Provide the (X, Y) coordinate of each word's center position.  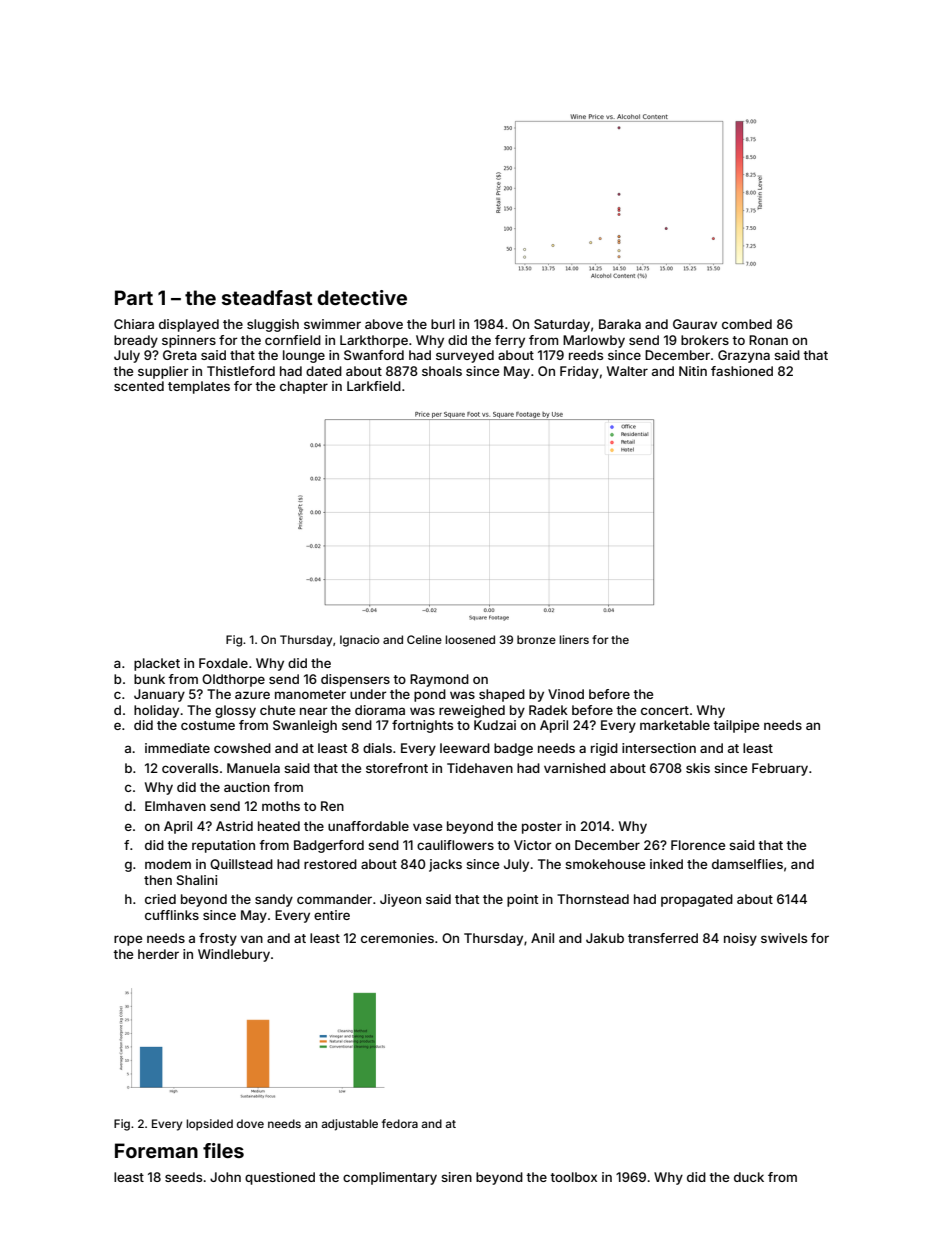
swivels (784, 938)
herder (158, 954)
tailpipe (736, 726)
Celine (424, 639)
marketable (675, 725)
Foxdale (223, 663)
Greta (180, 355)
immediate (177, 748)
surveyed (465, 356)
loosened (470, 639)
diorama (380, 710)
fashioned (742, 371)
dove (250, 1123)
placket (157, 664)
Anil (542, 938)
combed (747, 324)
